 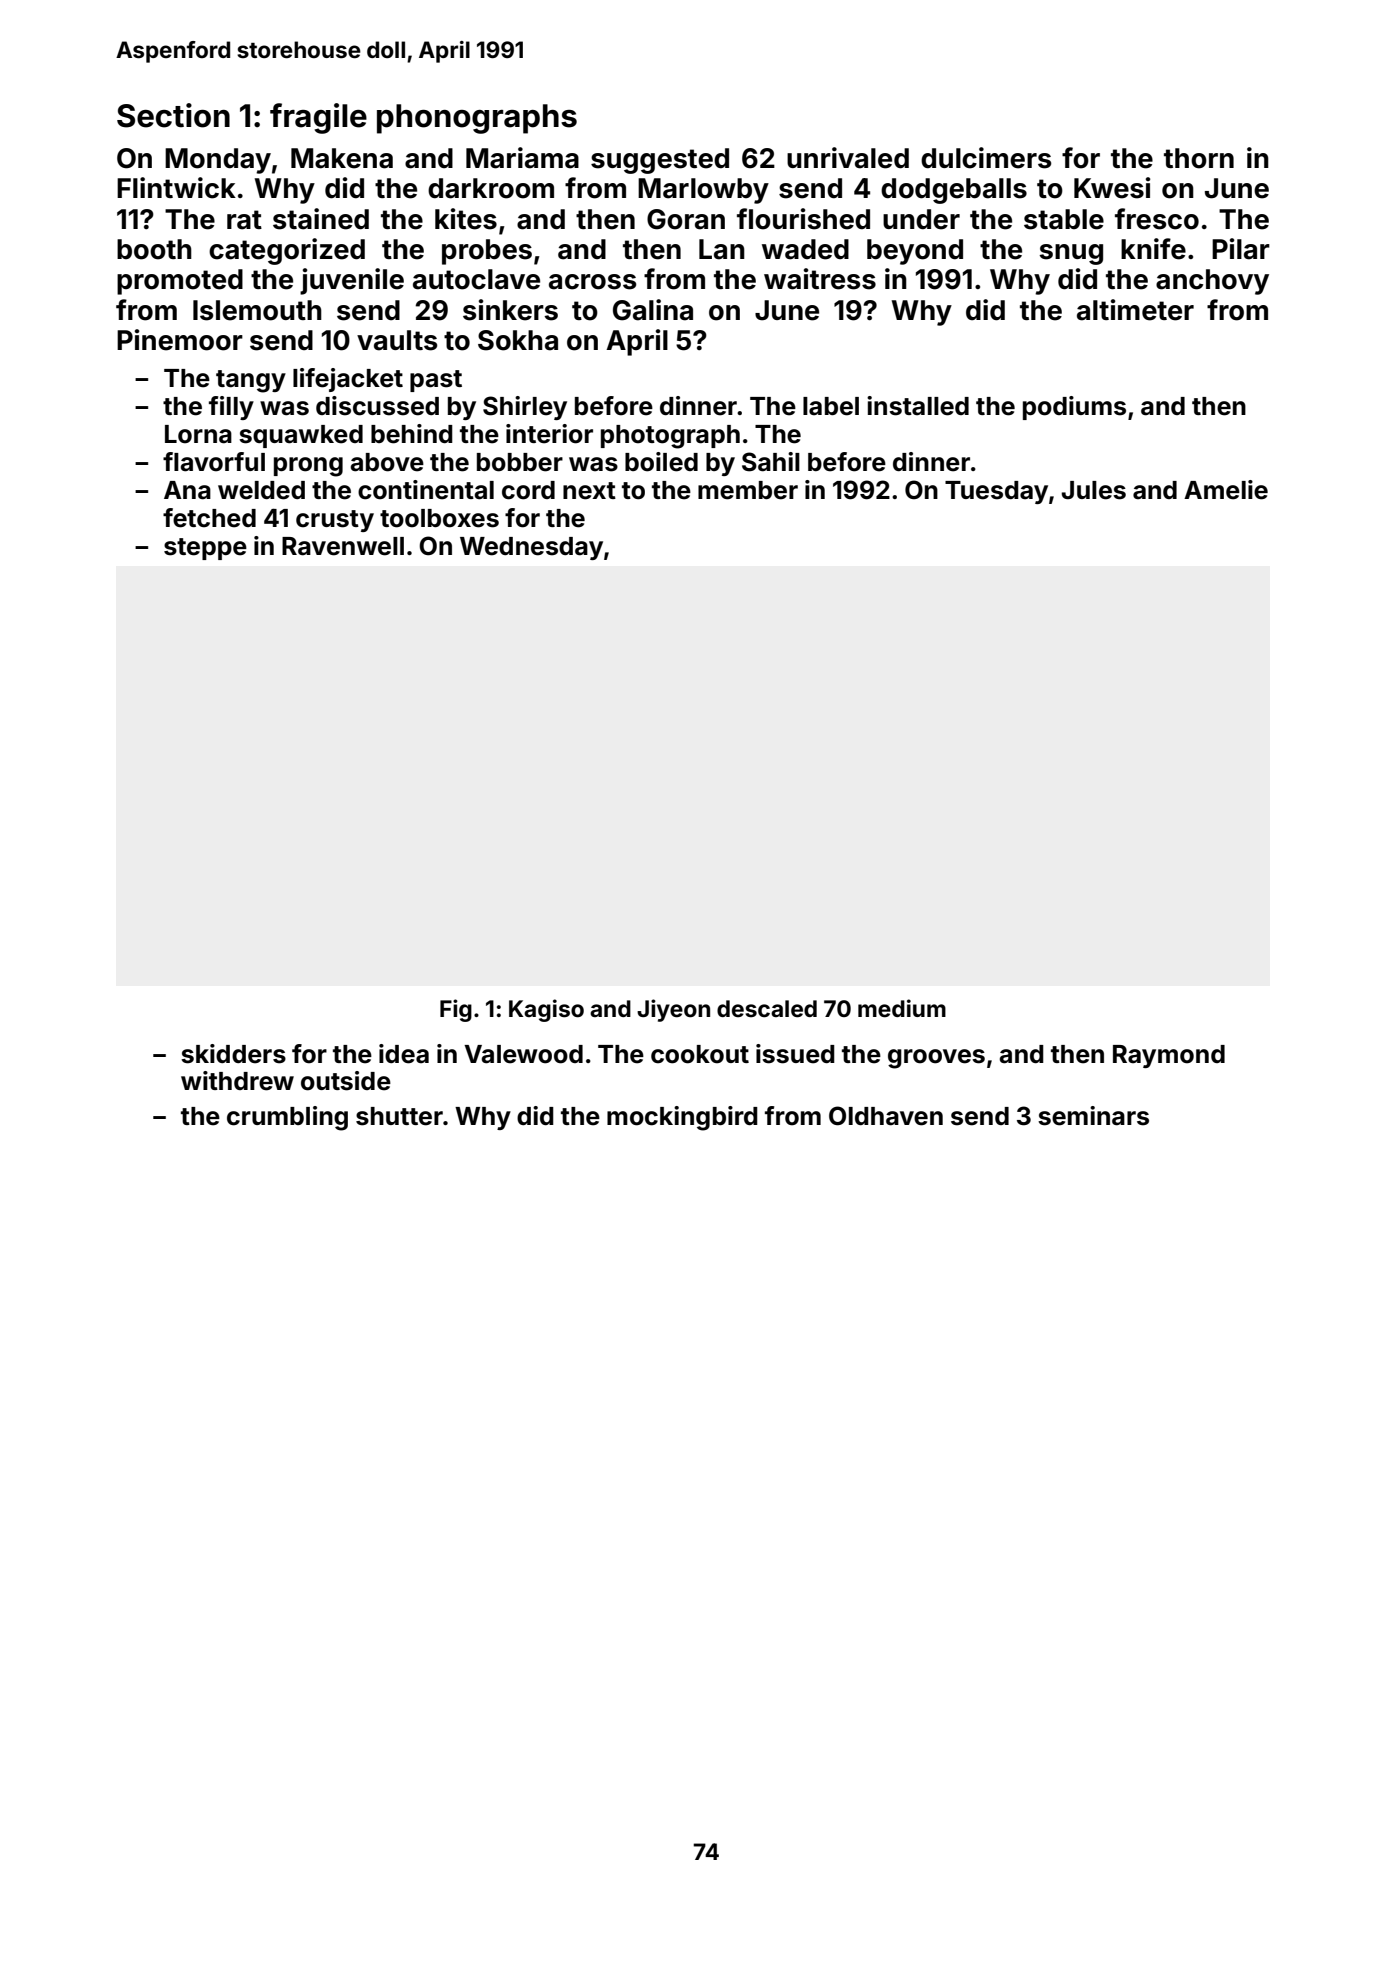 I want to click on suggested, so click(x=660, y=161).
